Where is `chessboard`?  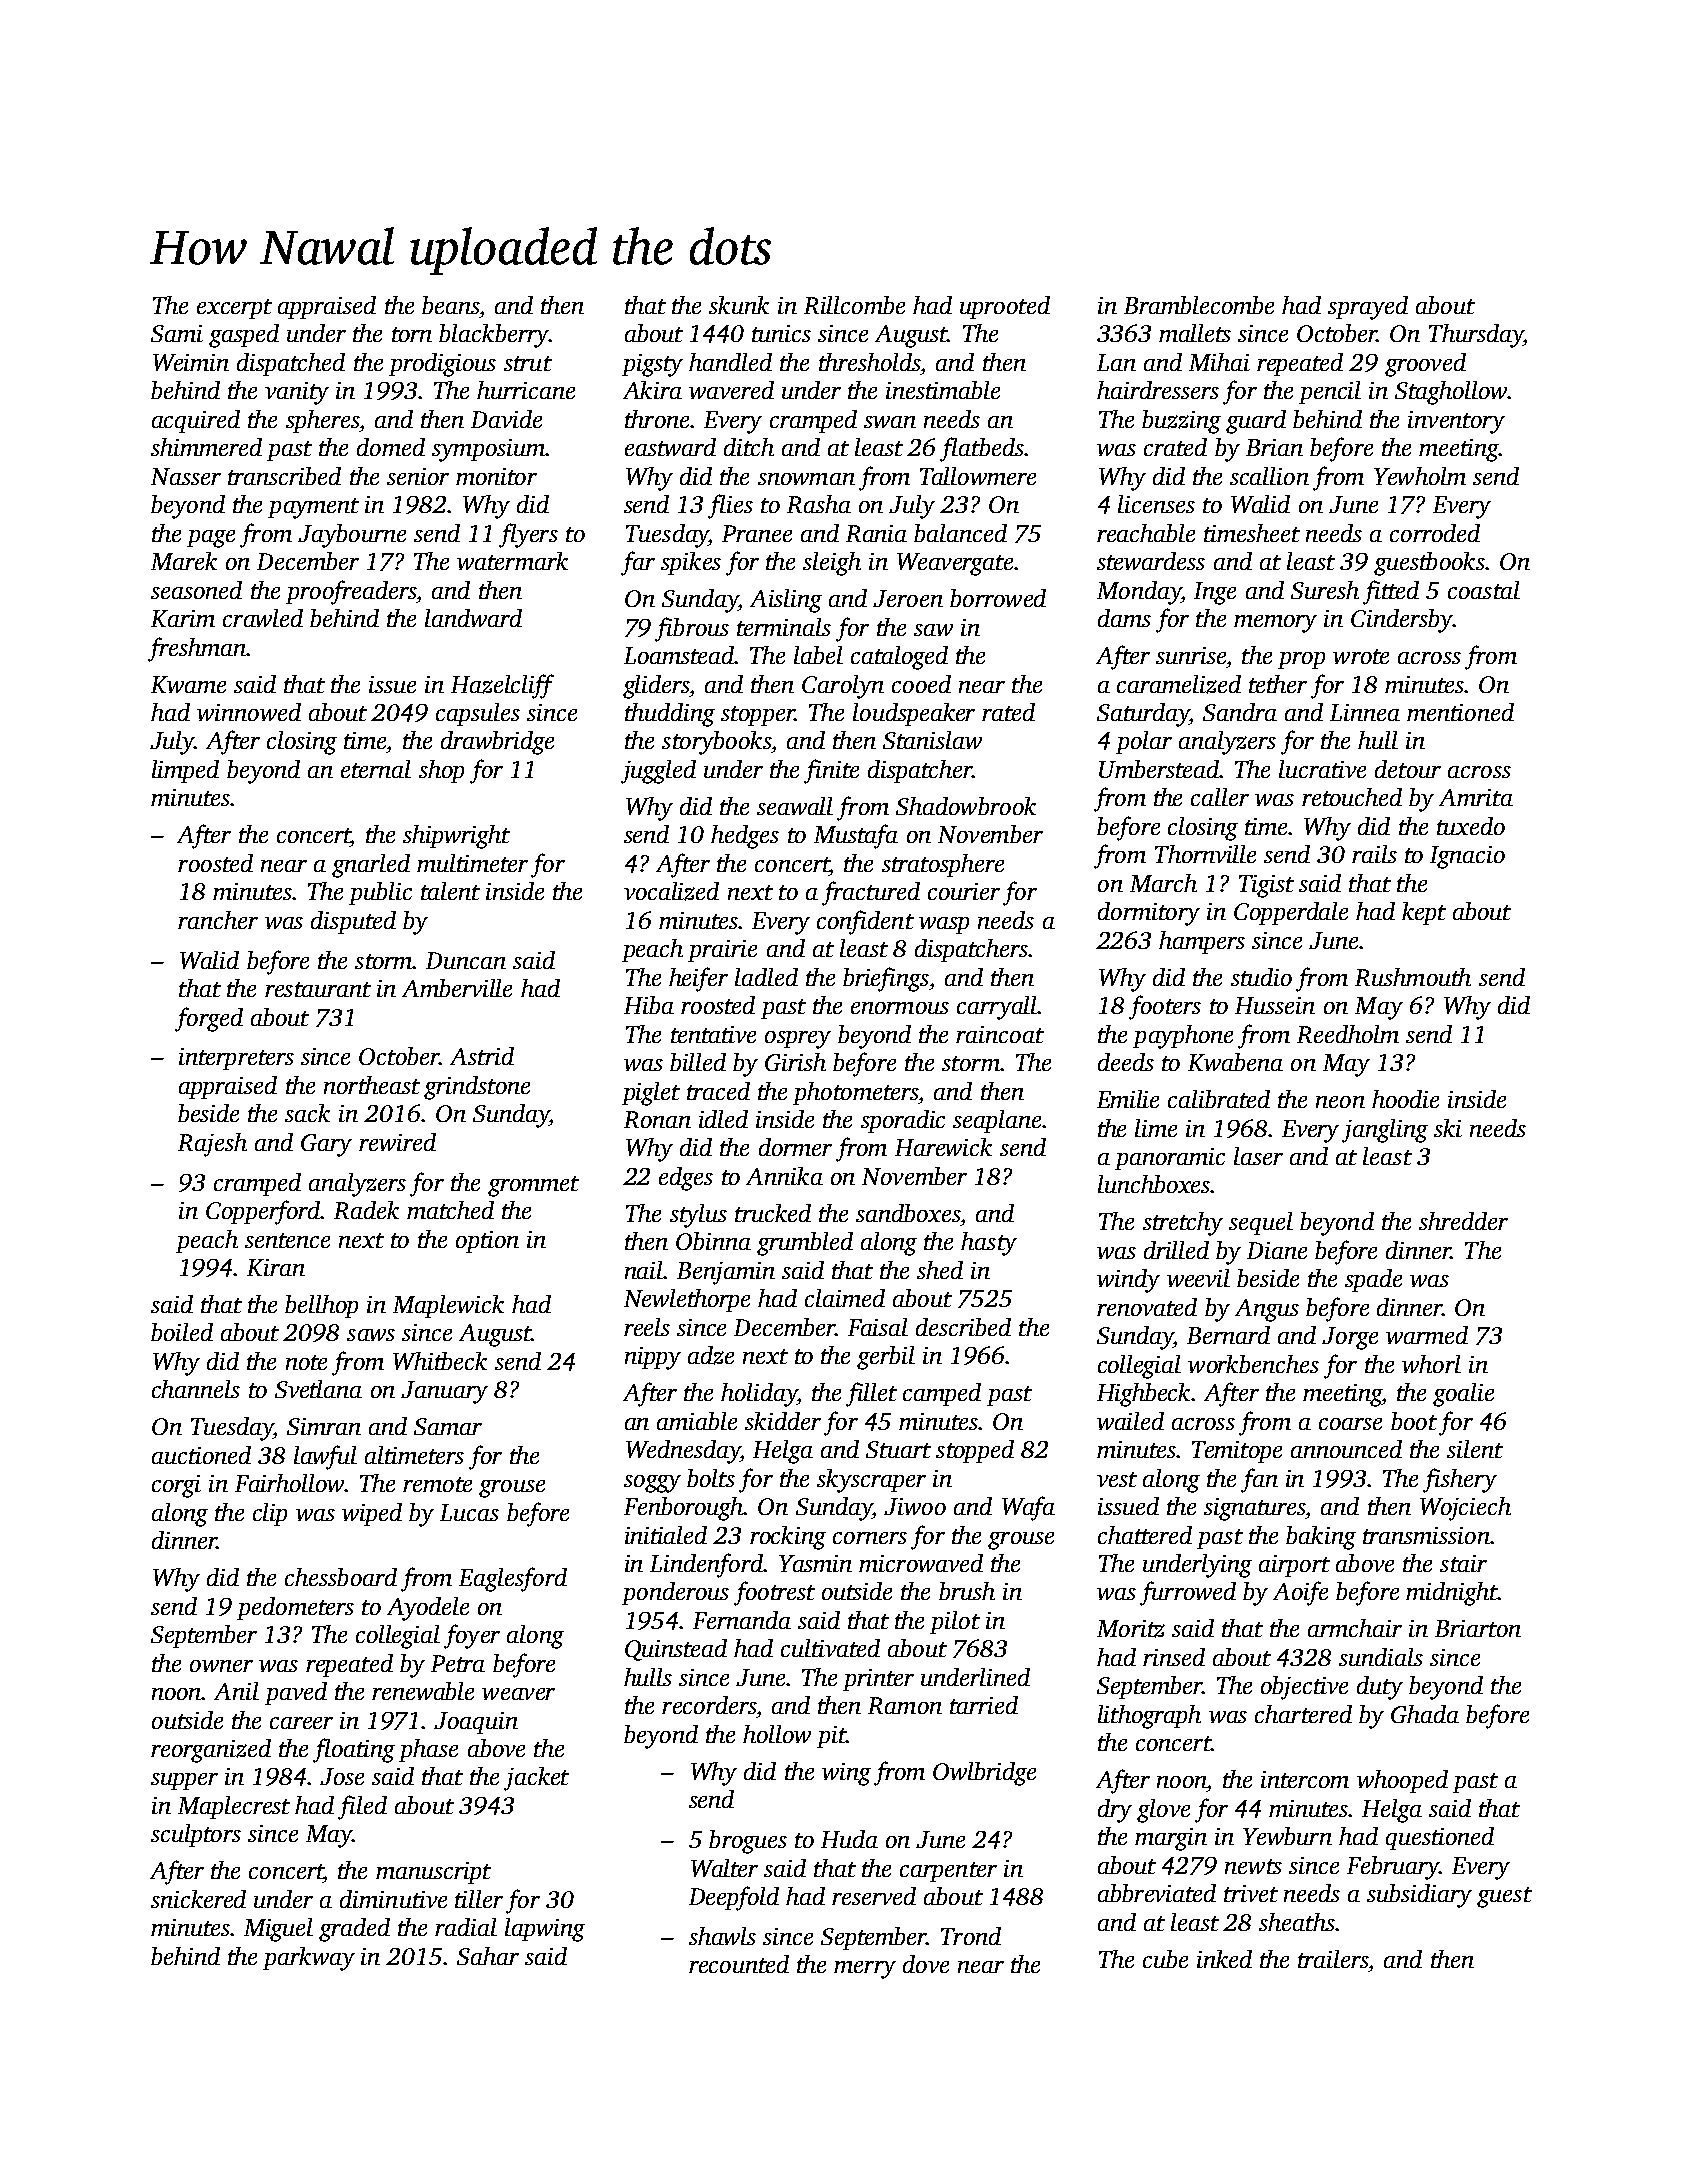
chessboard is located at coordinates (341, 1577).
